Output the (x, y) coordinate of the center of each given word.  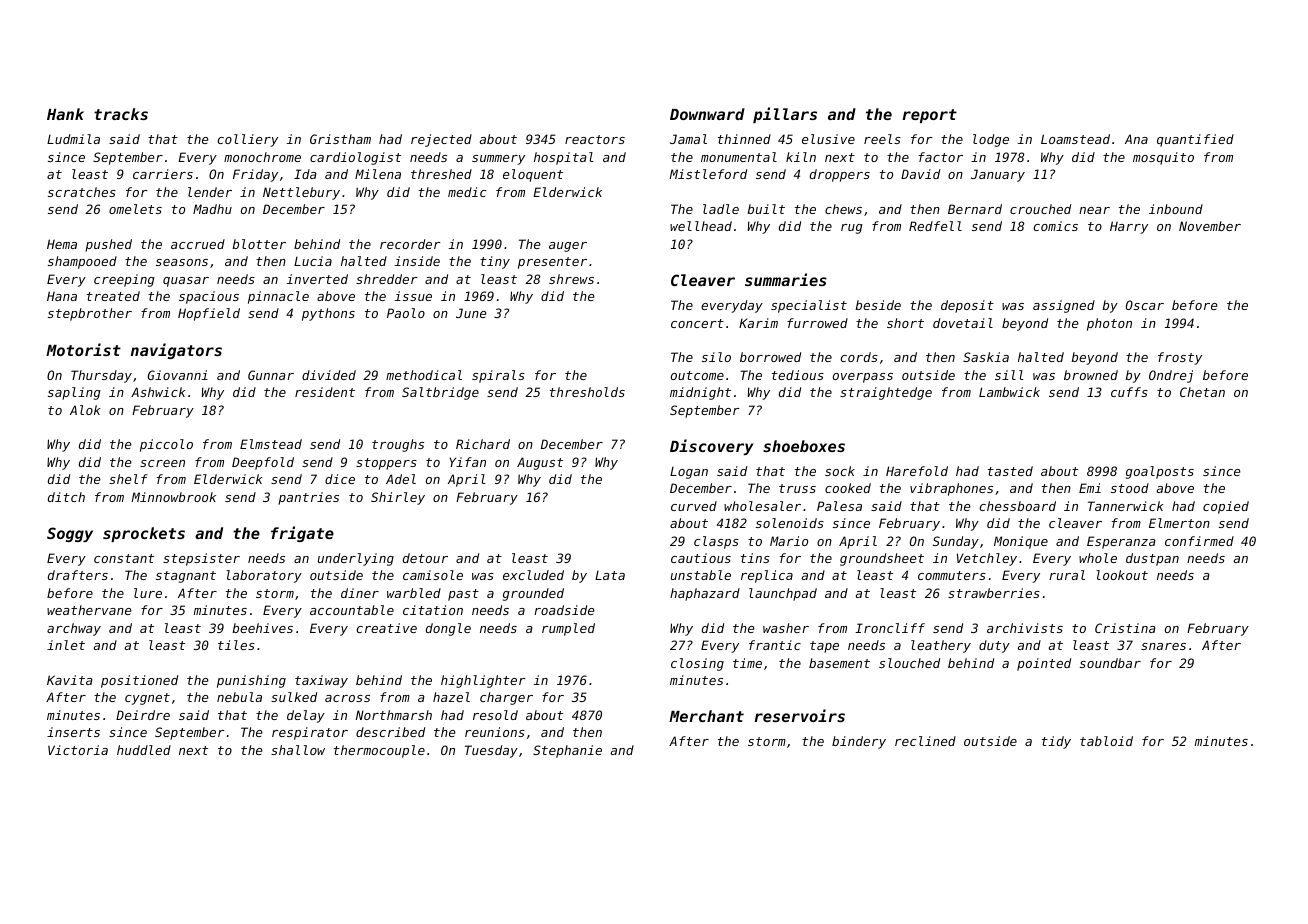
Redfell (935, 226)
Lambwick (1009, 392)
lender (210, 192)
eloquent (533, 175)
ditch (66, 497)
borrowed (770, 357)
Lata (610, 575)
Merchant (706, 716)
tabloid (1106, 741)
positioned (139, 681)
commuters (952, 575)
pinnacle (278, 297)
